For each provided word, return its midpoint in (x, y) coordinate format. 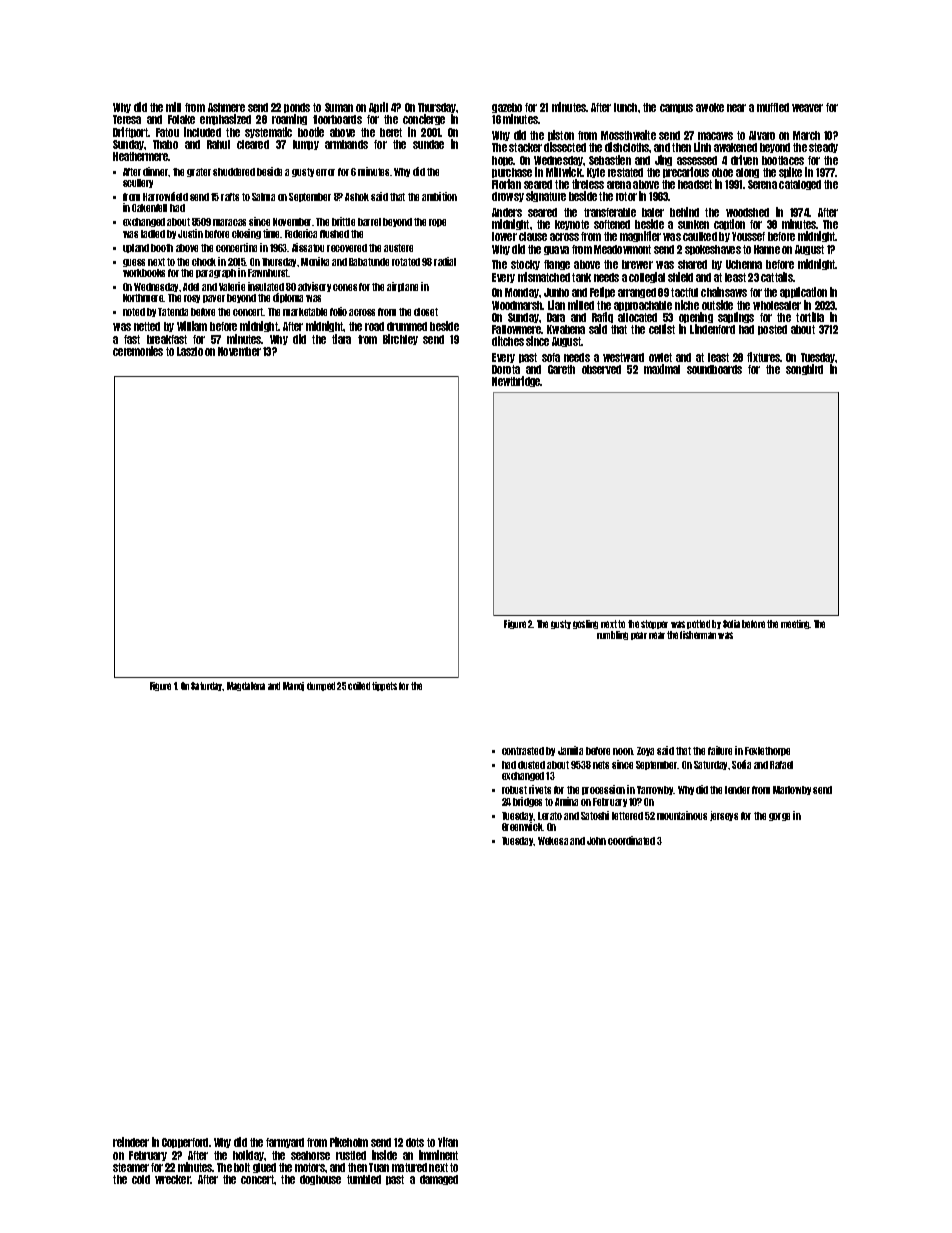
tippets (384, 686)
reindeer (131, 1142)
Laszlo (190, 351)
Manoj (293, 686)
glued (264, 1168)
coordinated (631, 840)
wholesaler (777, 305)
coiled (359, 686)
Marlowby (792, 790)
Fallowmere (517, 329)
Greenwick (522, 826)
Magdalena (246, 686)
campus (676, 108)
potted (698, 624)
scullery (138, 183)
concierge (424, 119)
